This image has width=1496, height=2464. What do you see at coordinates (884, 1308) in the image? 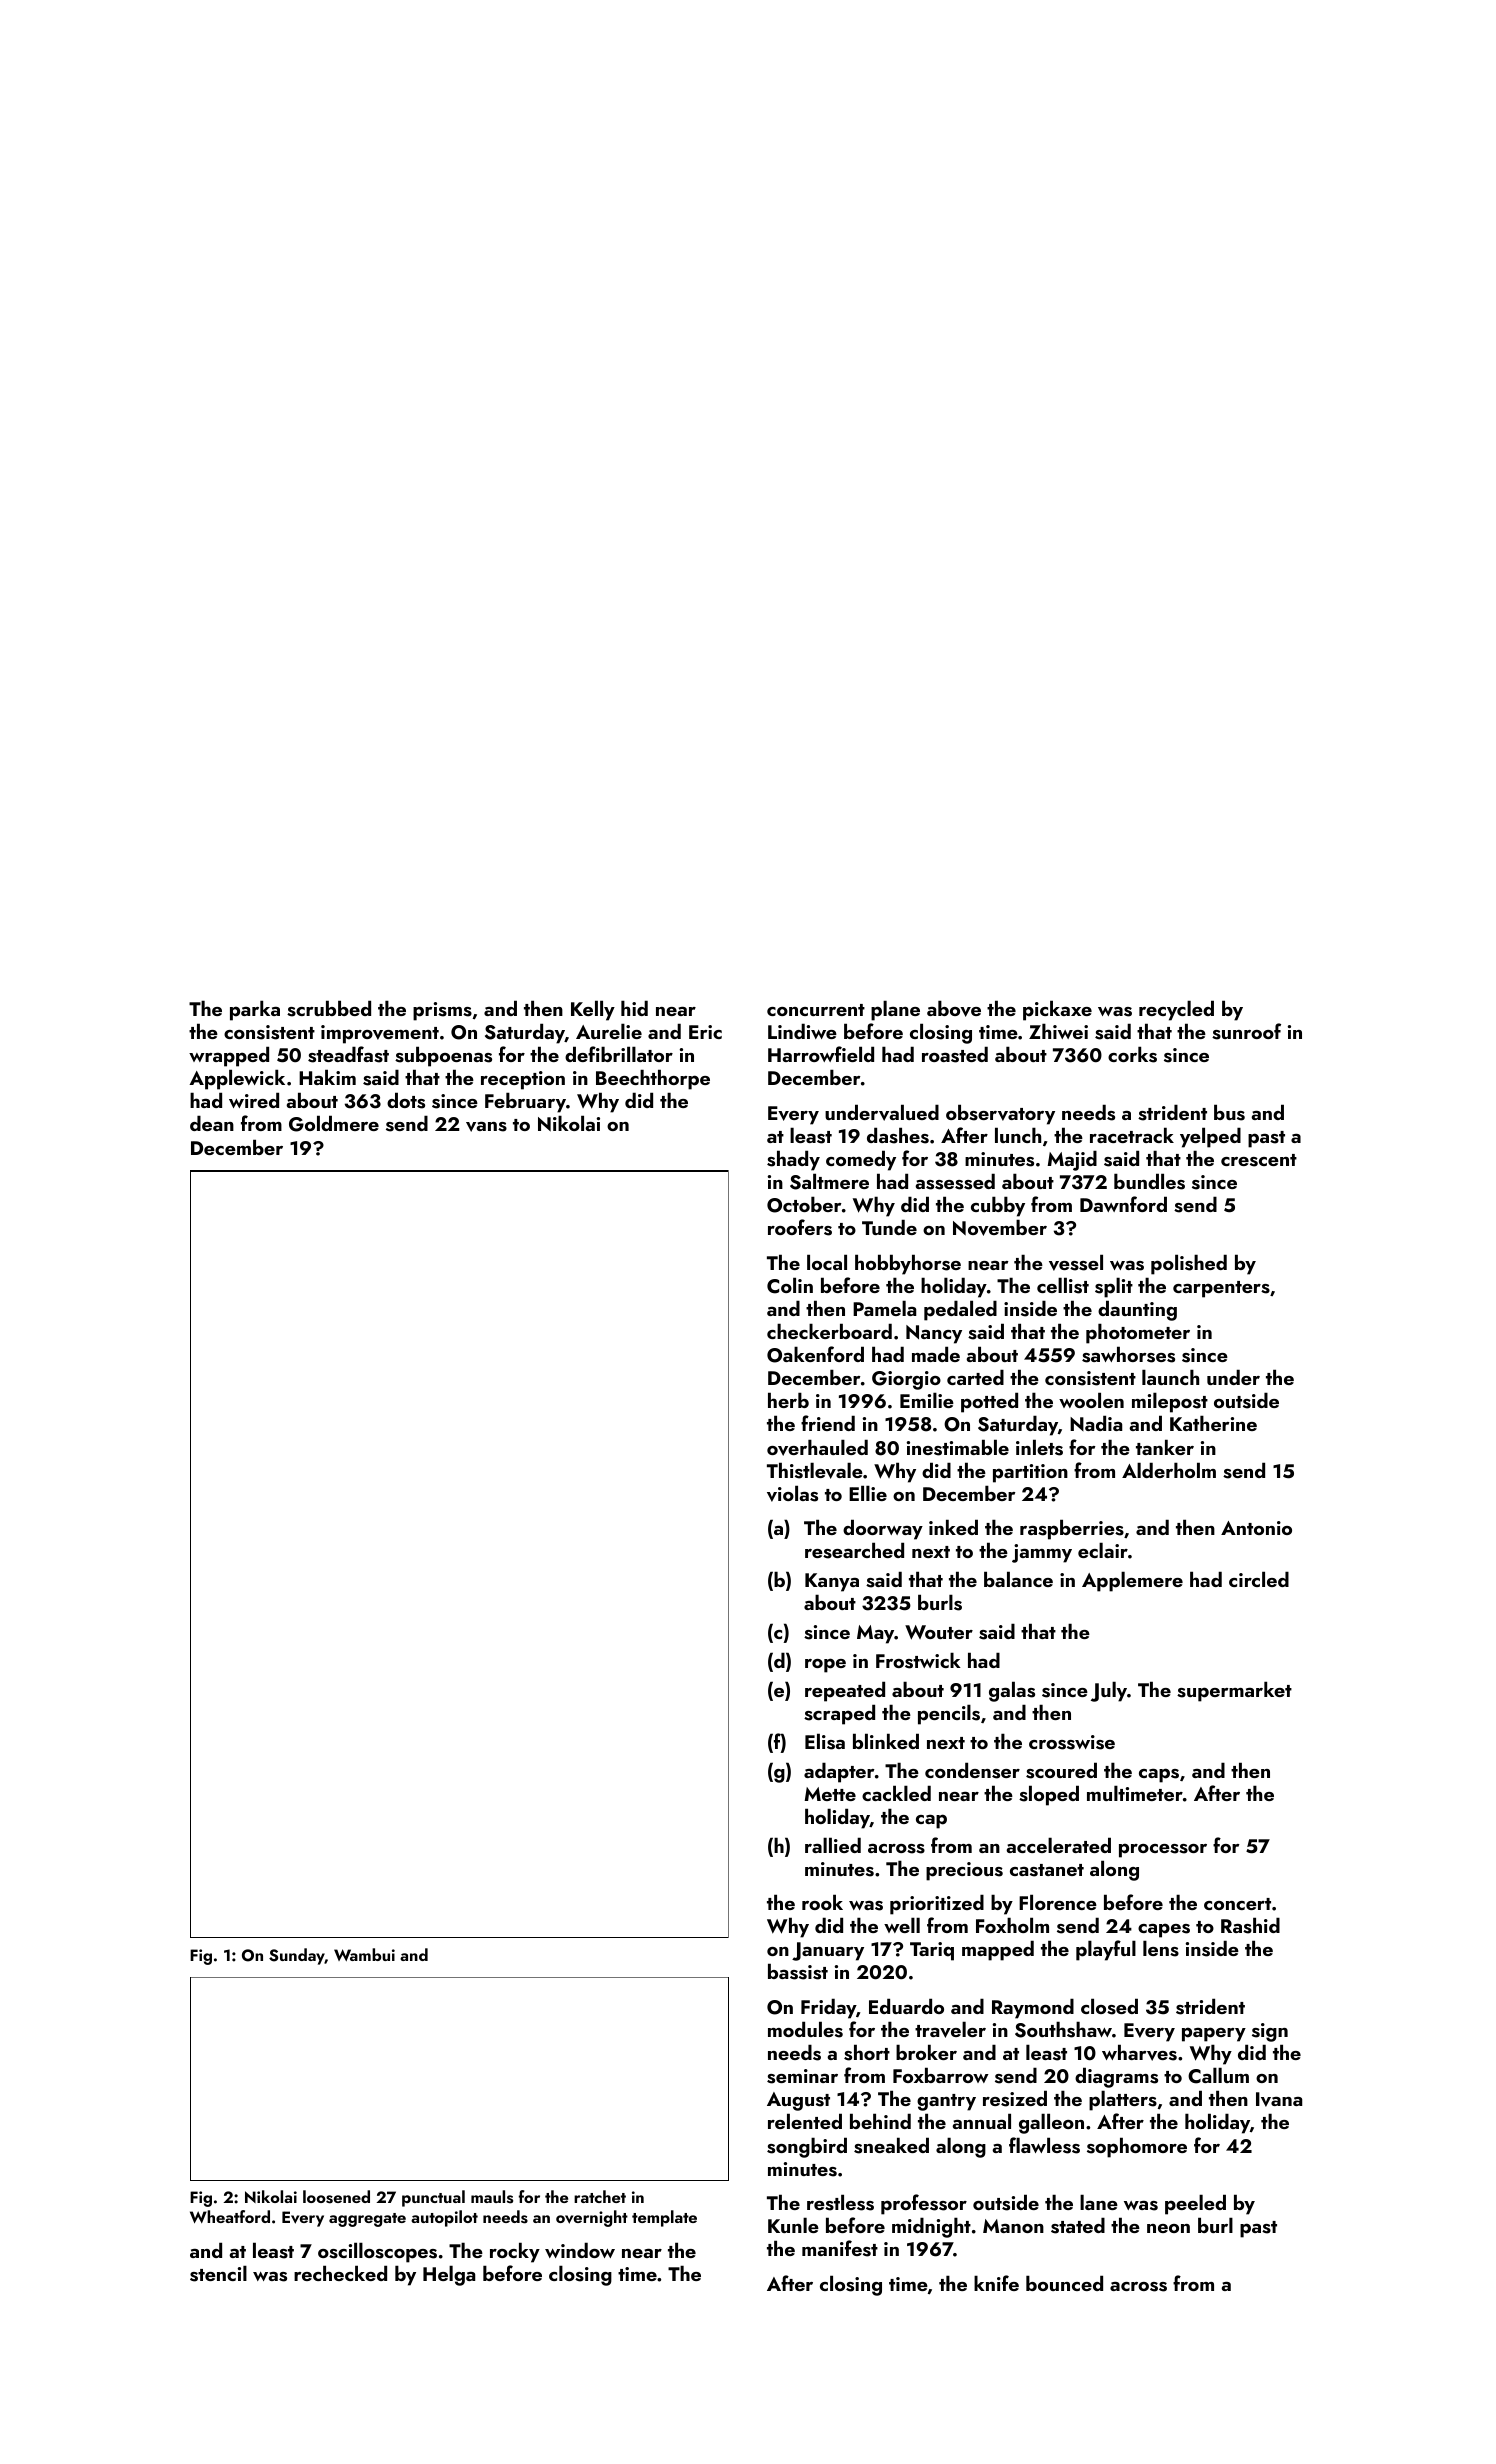
I see `Pamela` at bounding box center [884, 1308].
